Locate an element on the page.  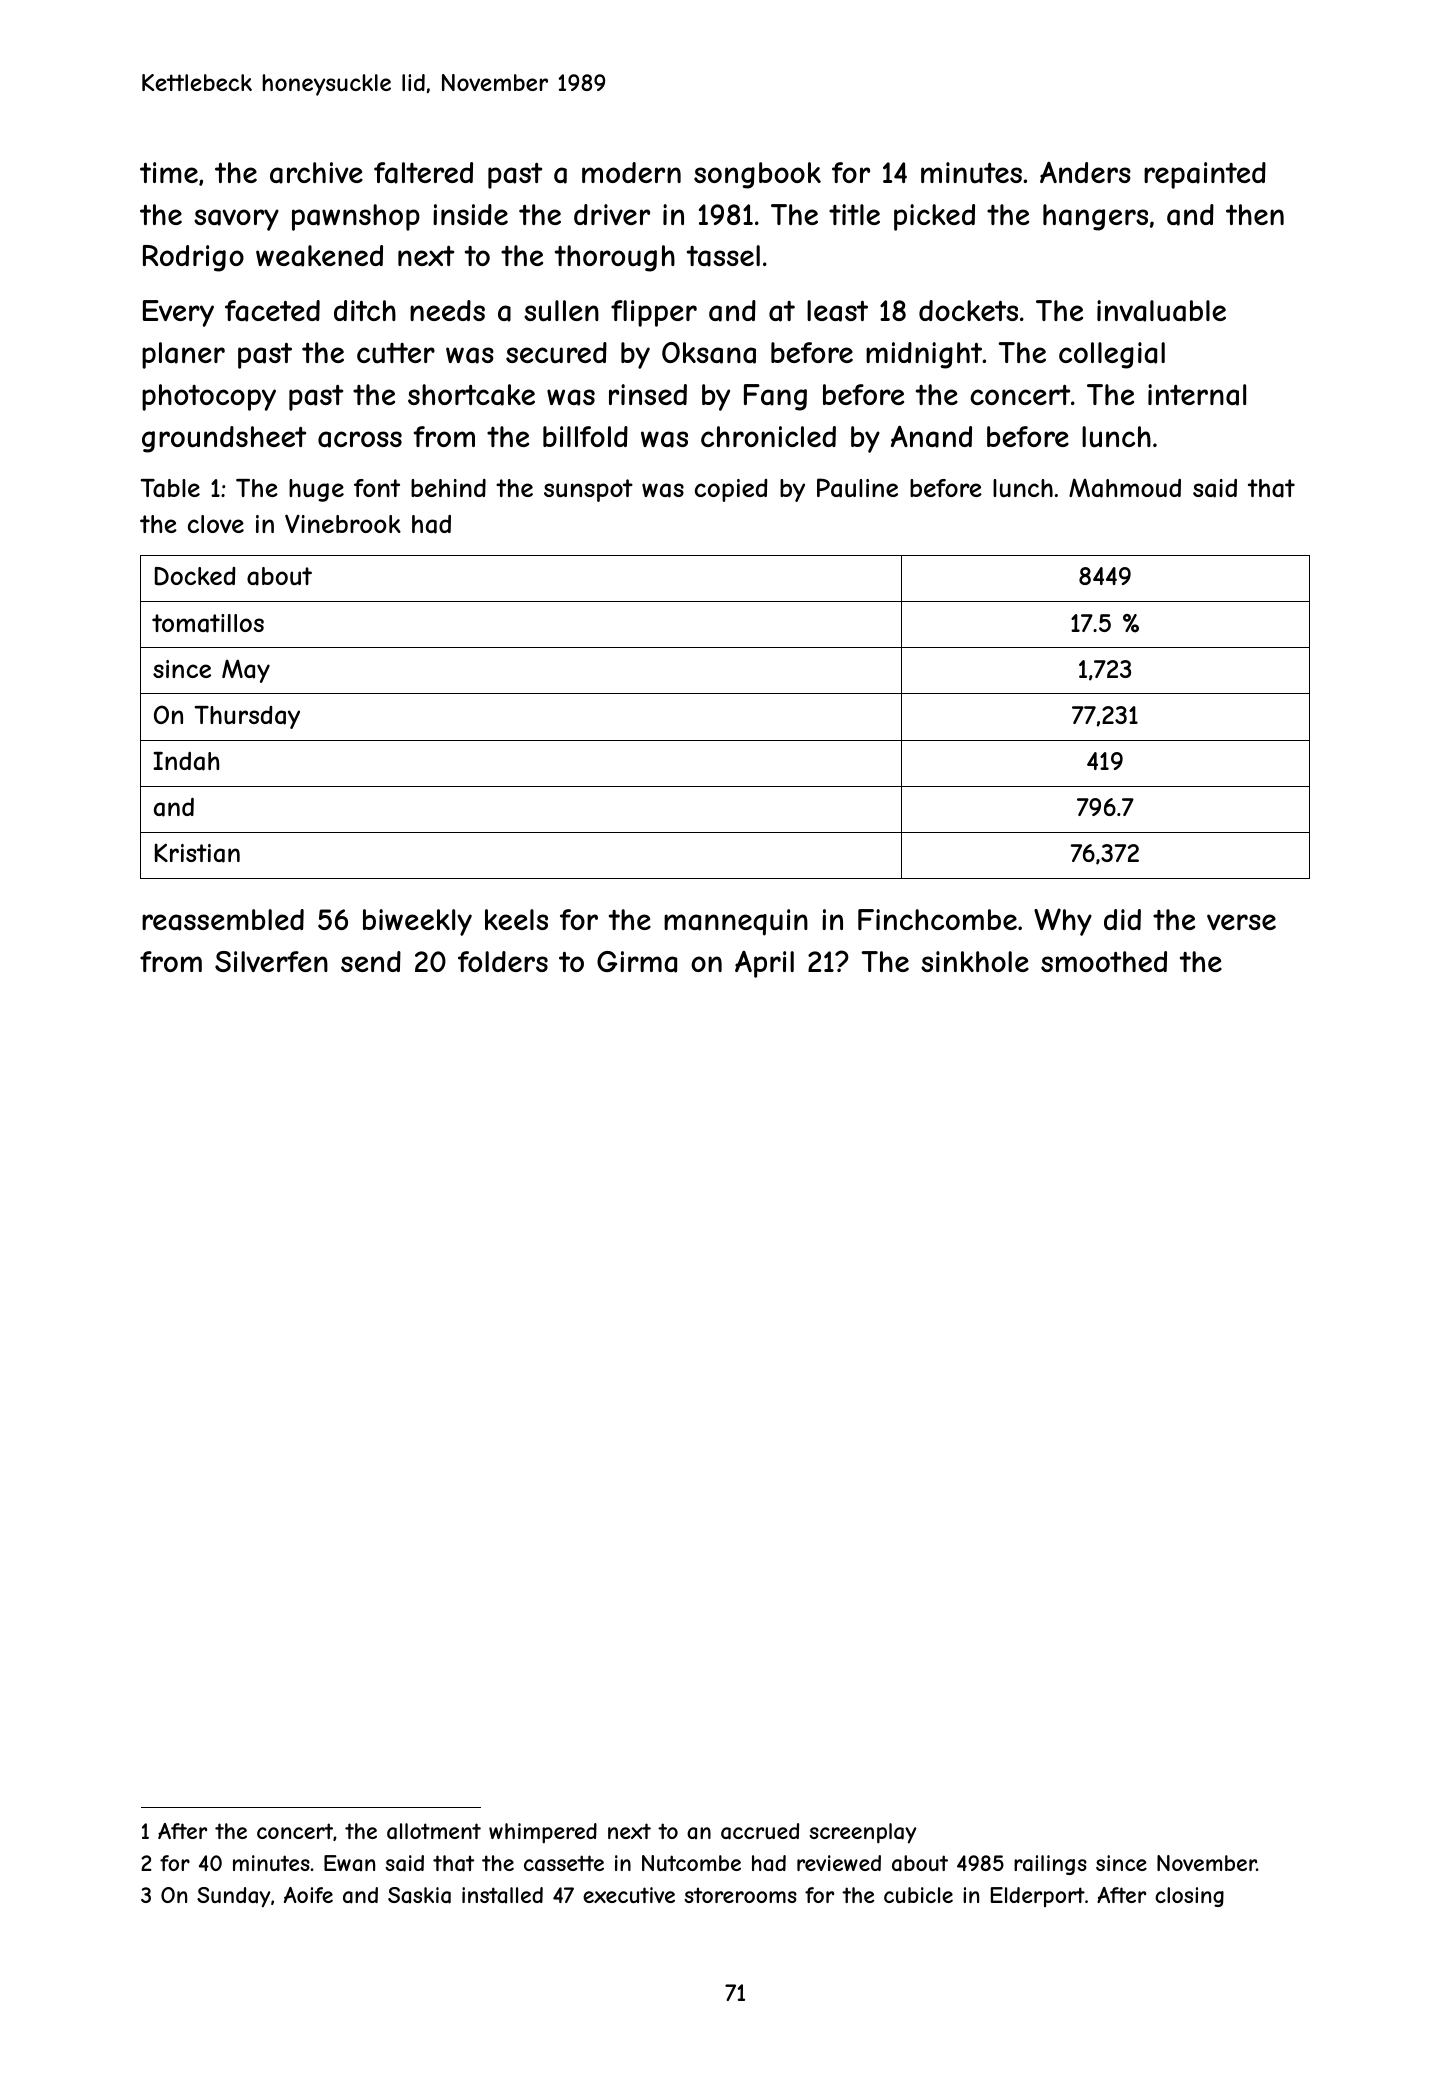
verse is located at coordinates (1241, 922).
